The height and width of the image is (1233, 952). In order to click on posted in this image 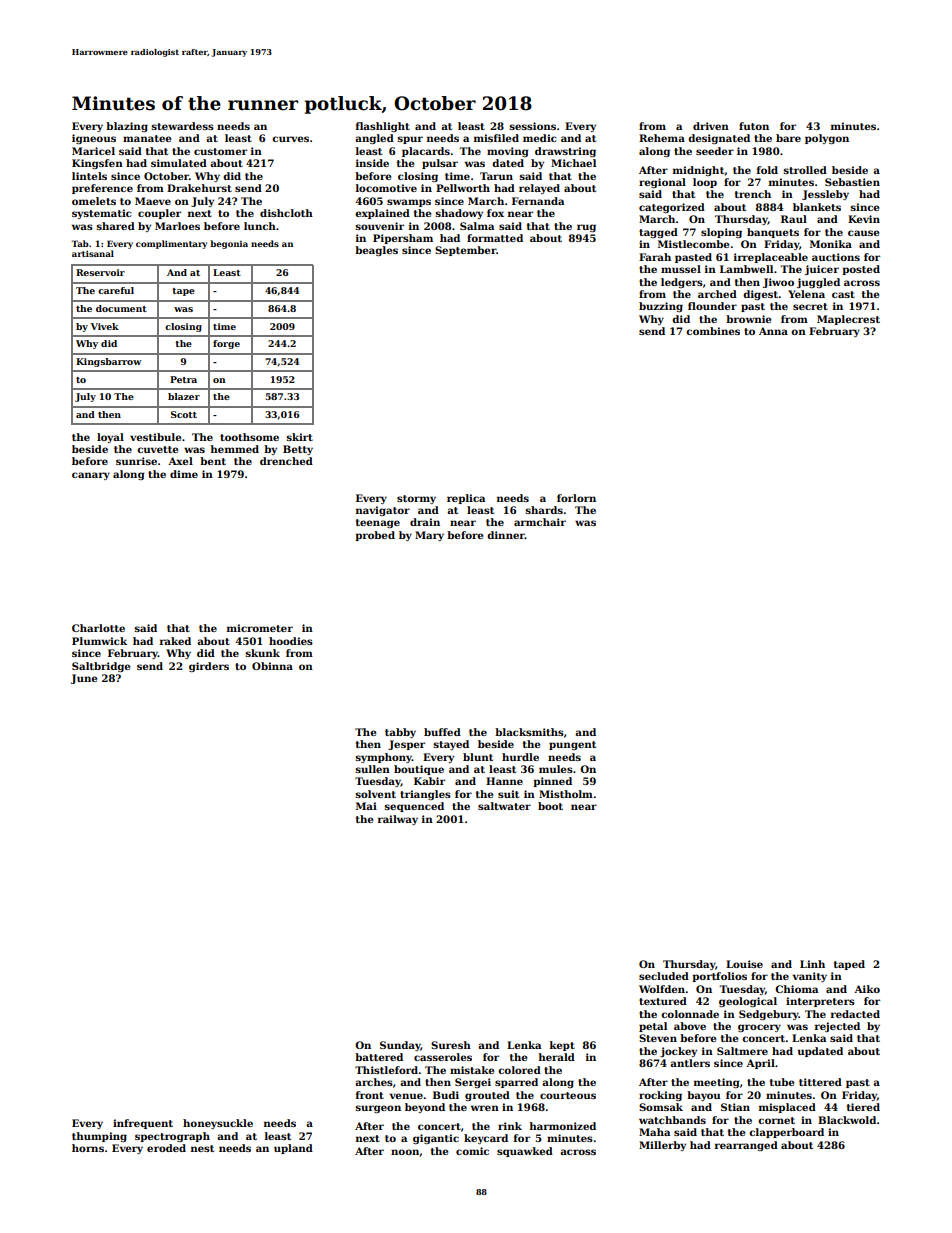, I will do `click(861, 270)`.
